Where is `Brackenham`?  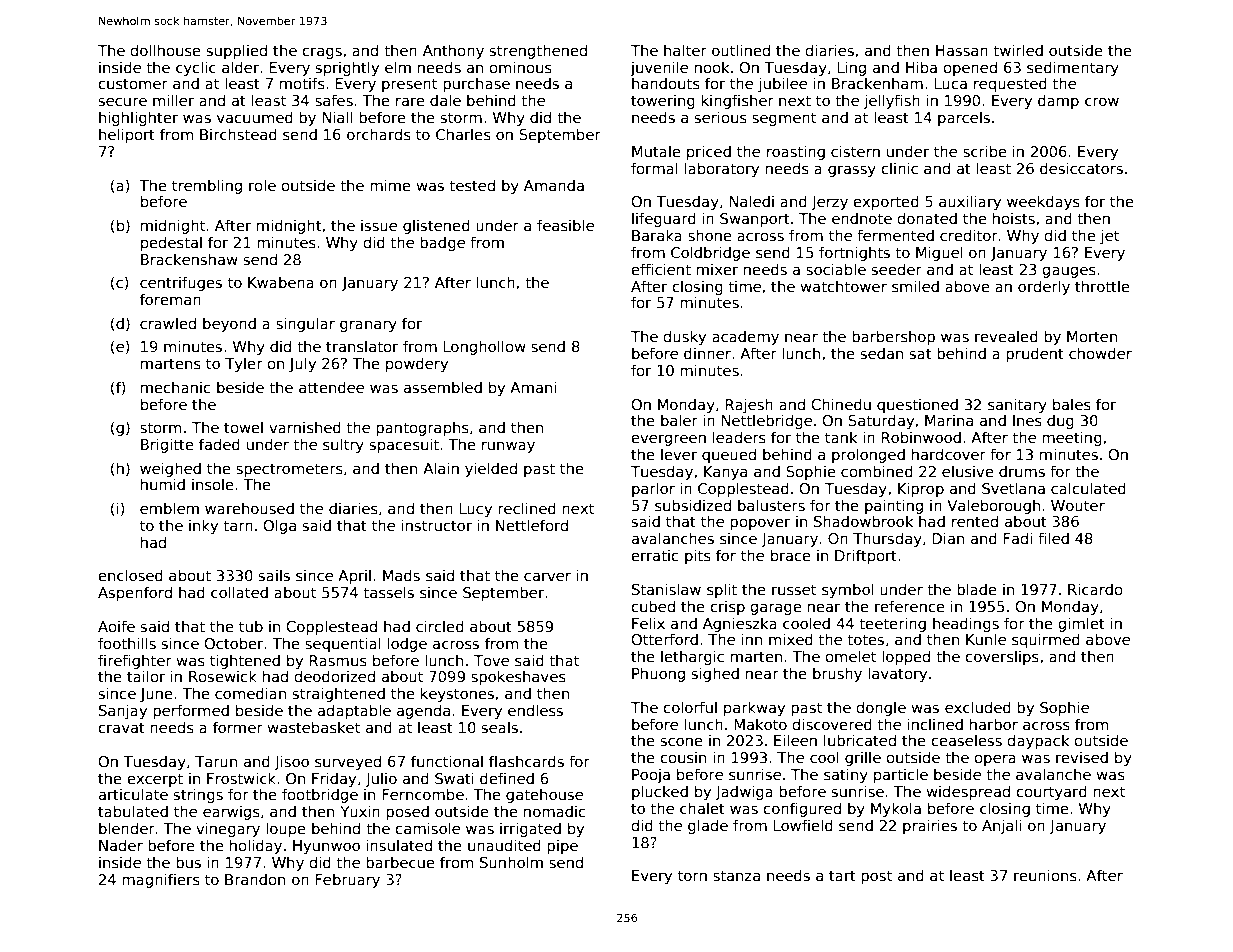 Brackenham is located at coordinates (877, 83).
